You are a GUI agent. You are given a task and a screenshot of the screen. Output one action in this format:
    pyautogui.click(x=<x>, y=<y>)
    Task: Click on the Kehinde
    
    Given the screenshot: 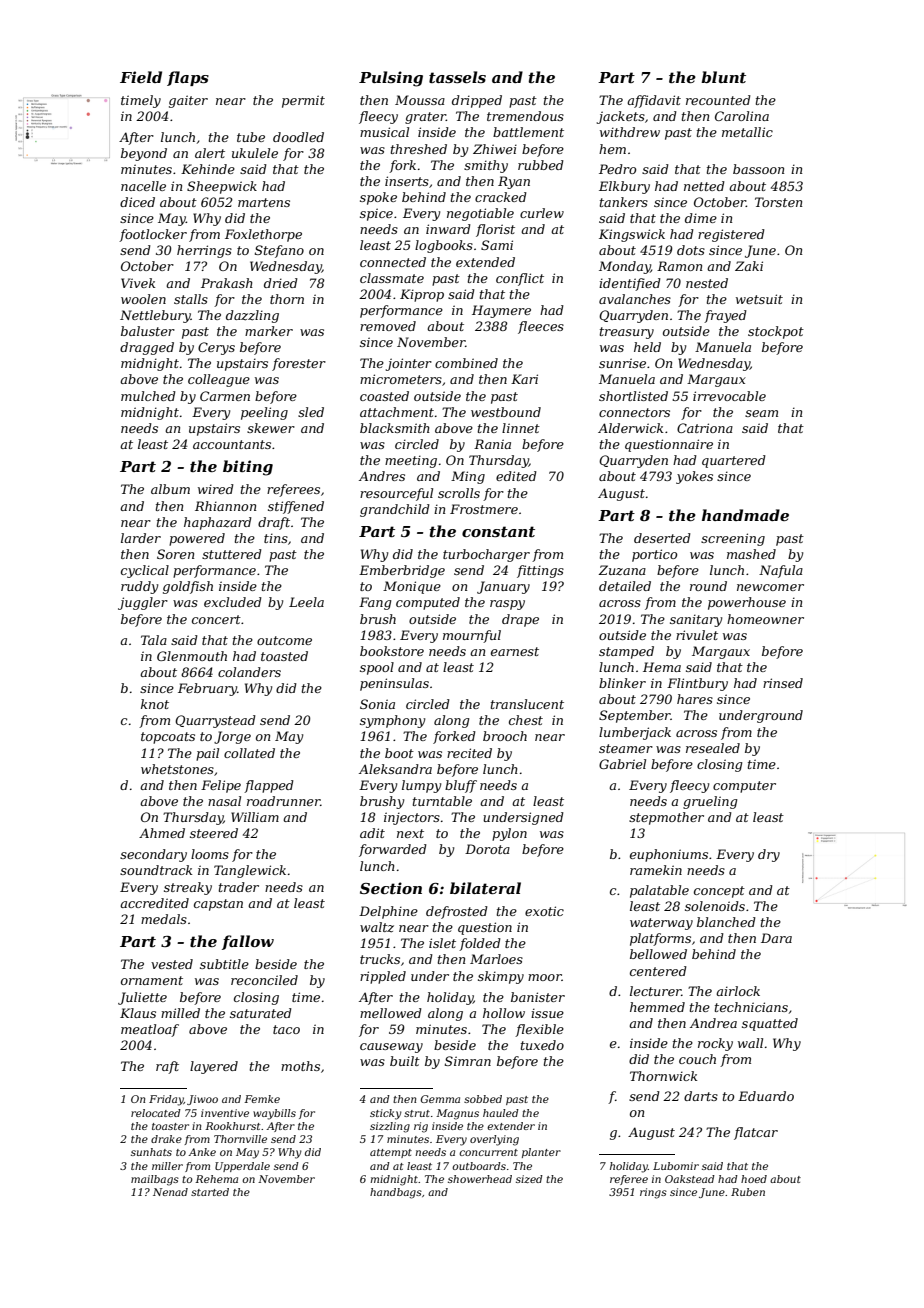 What is the action you would take?
    pyautogui.click(x=208, y=169)
